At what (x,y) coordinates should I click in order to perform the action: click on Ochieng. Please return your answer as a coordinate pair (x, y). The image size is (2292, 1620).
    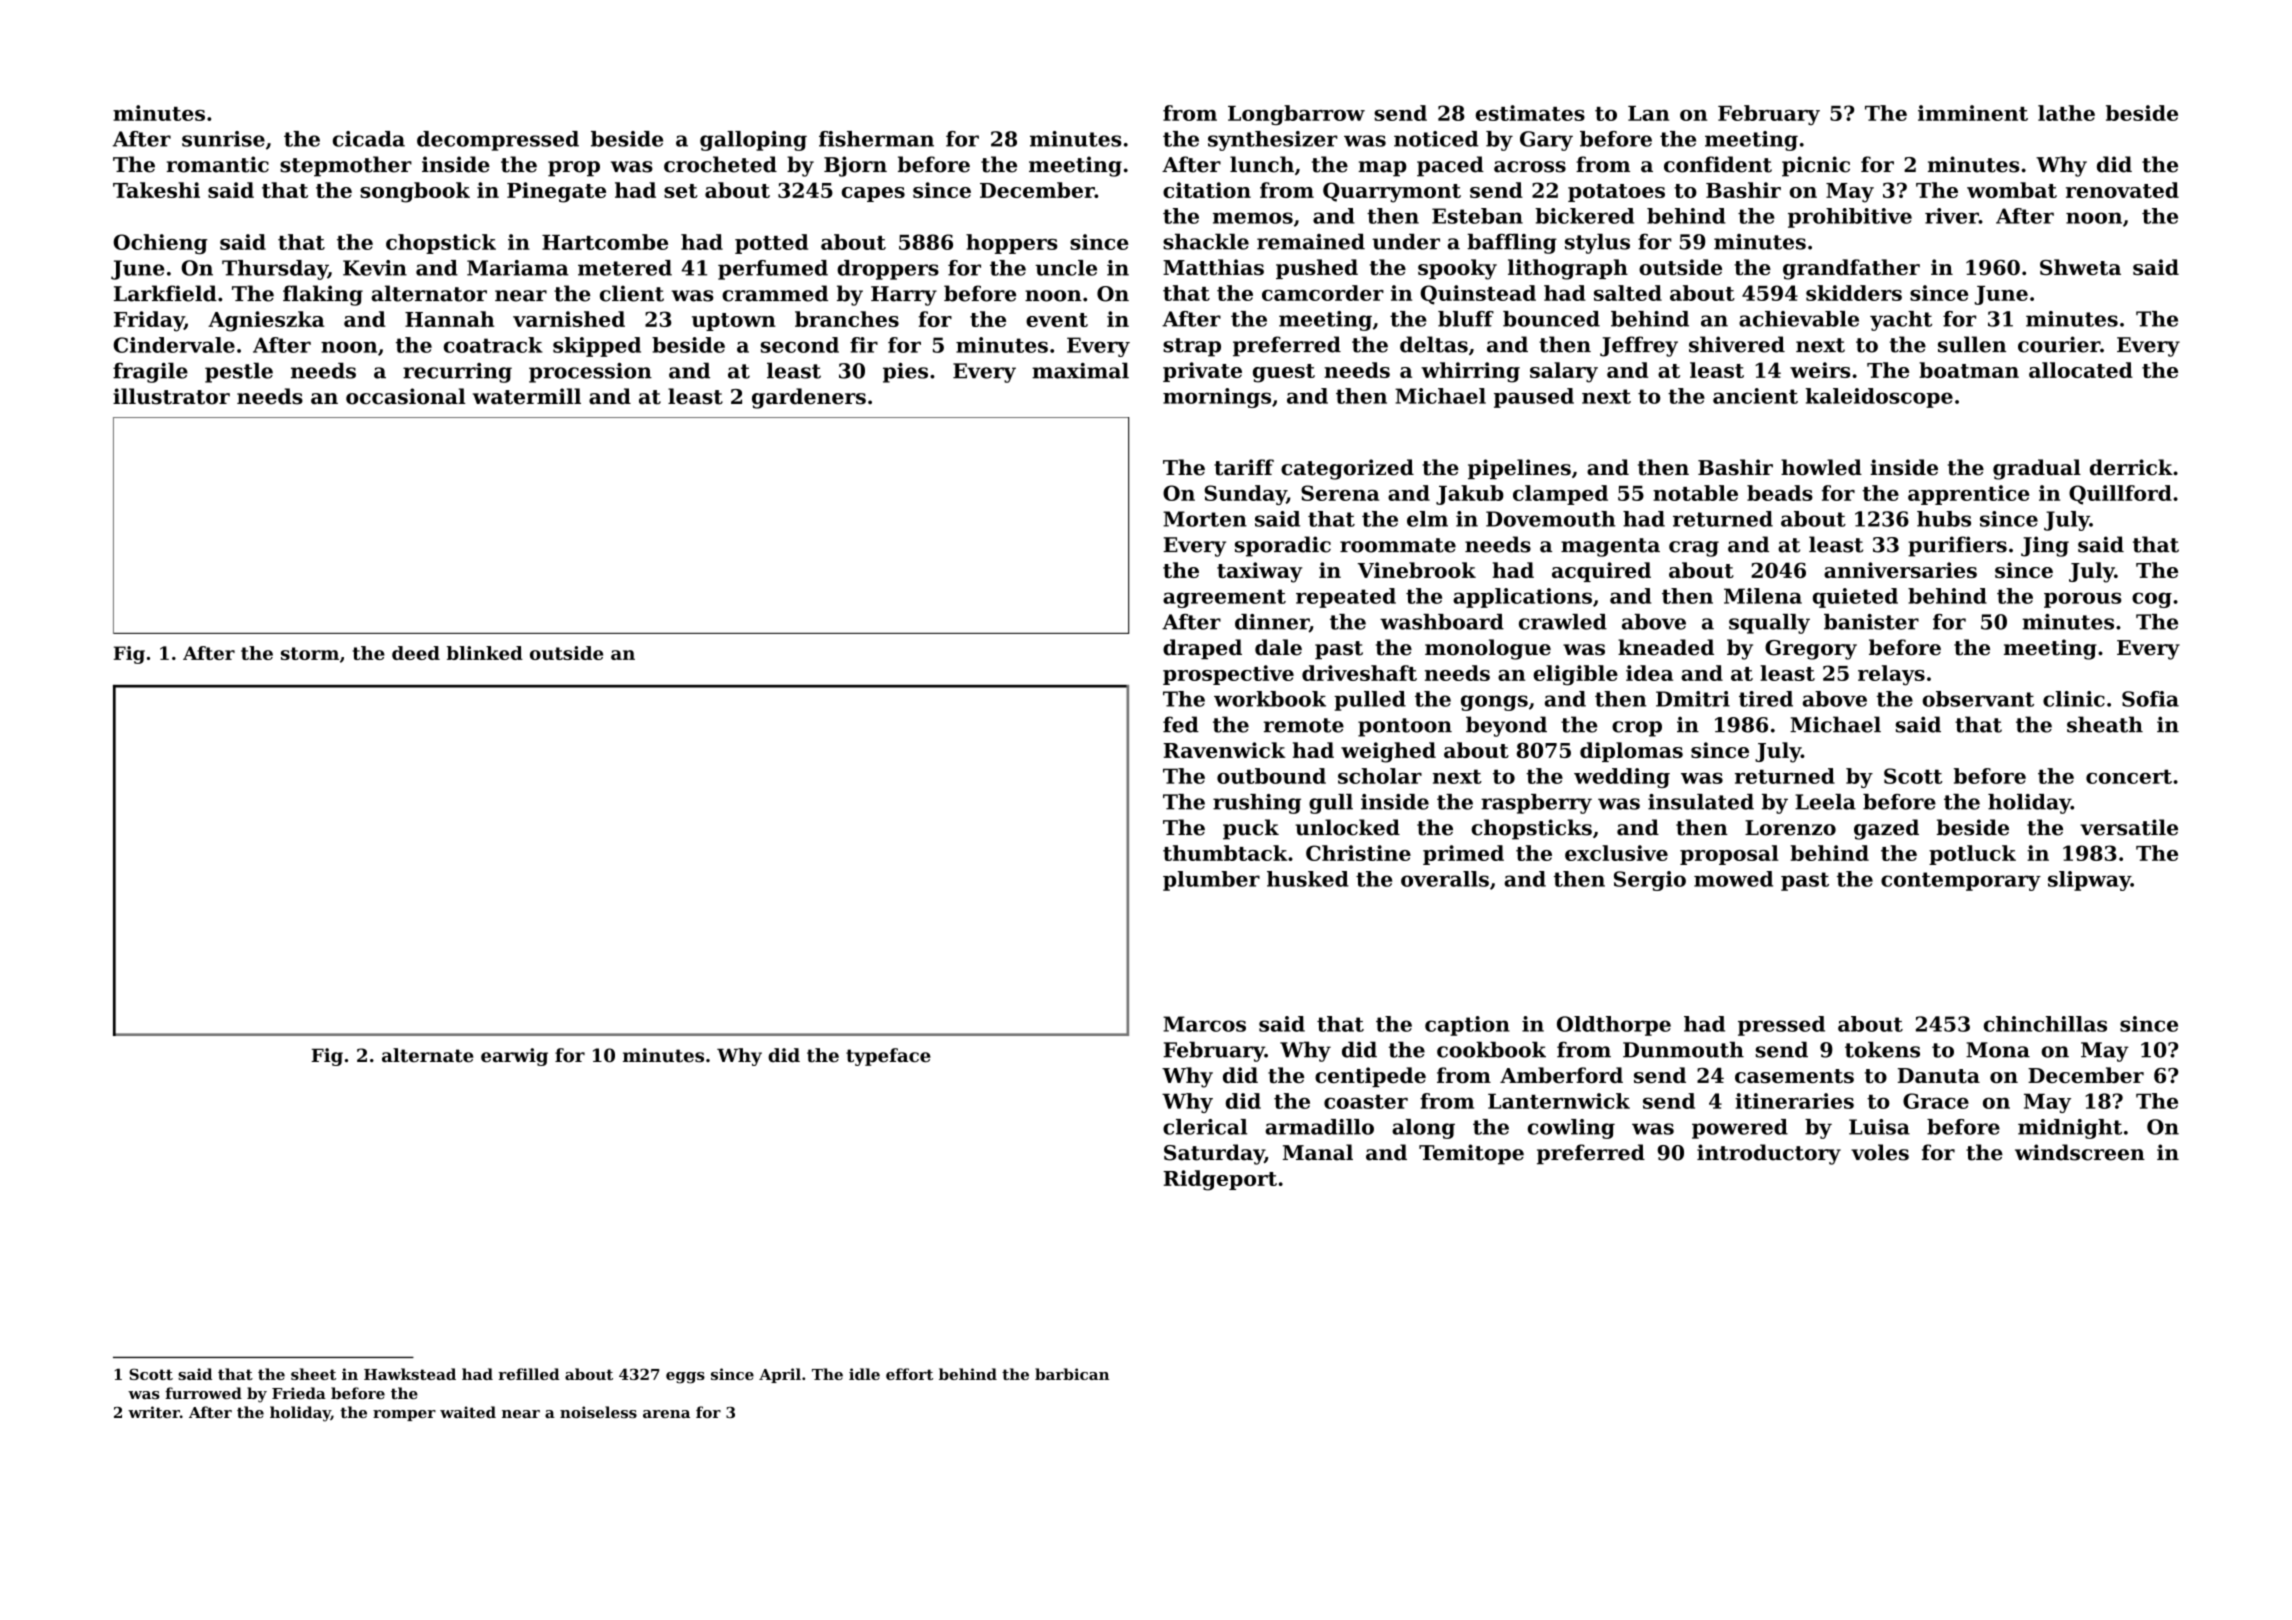
    Looking at the image, I should click on (160, 244).
